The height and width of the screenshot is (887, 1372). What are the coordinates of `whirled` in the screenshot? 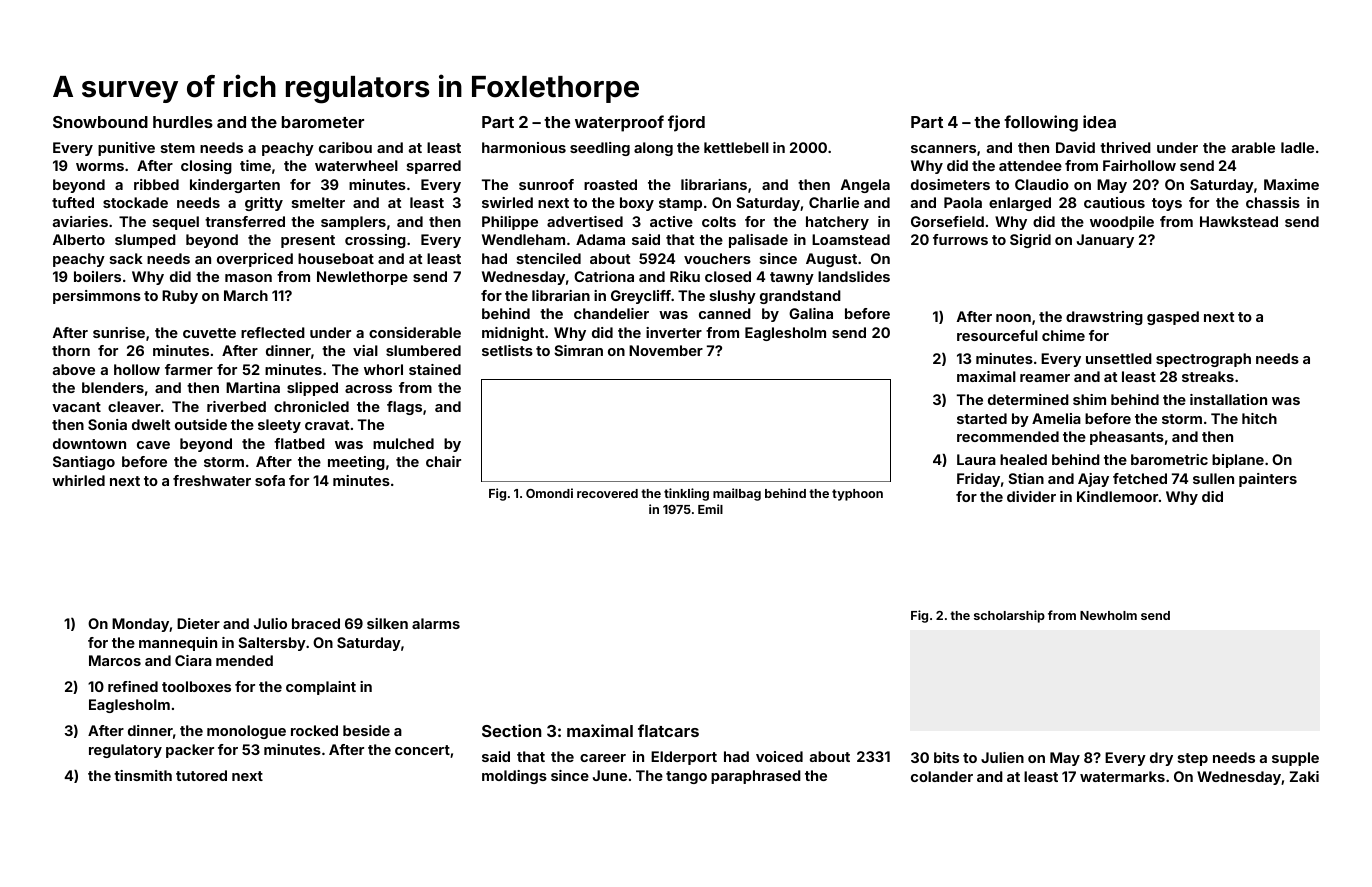 It's located at (78, 480).
